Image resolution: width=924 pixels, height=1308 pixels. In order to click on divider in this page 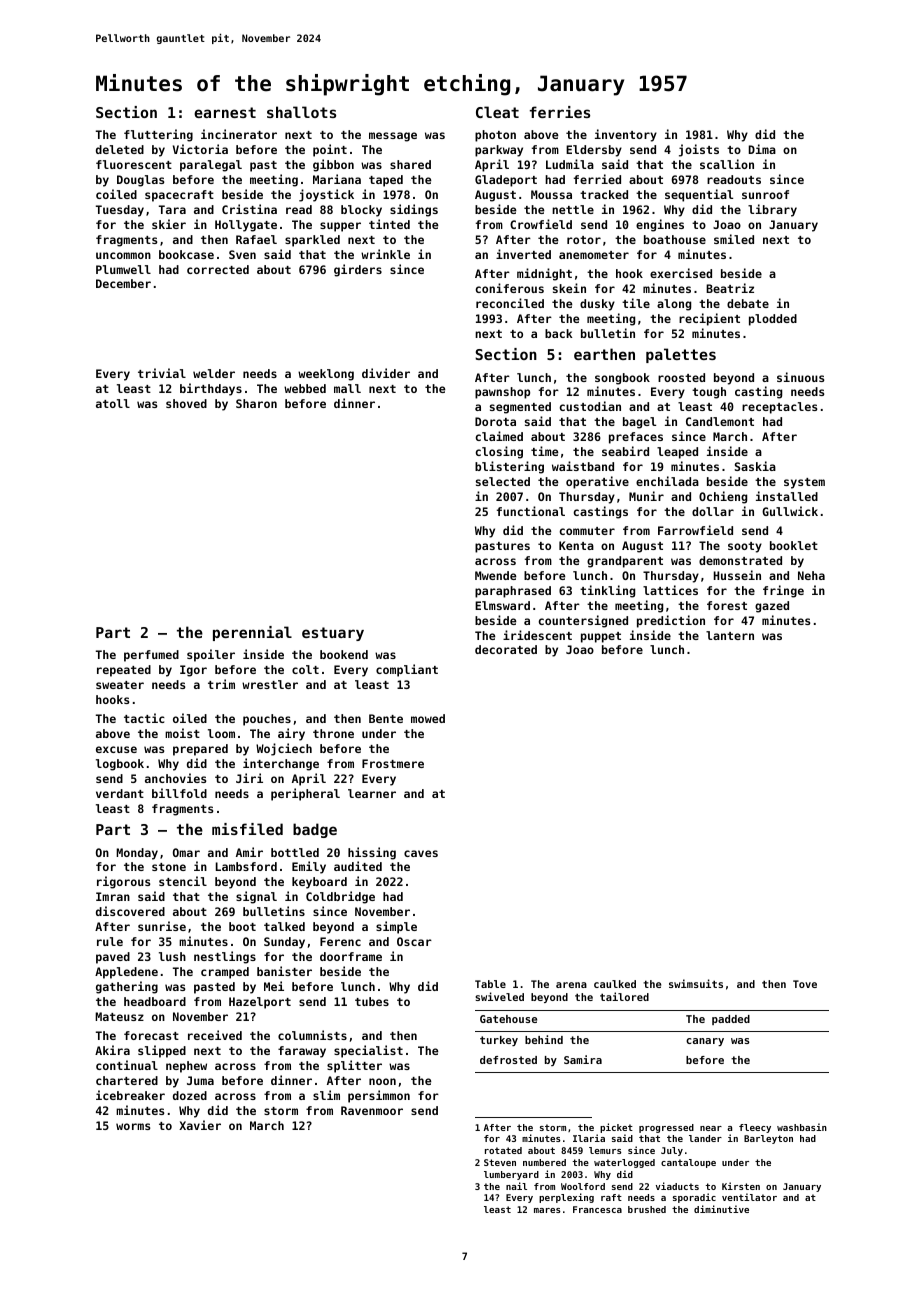, I will do `click(386, 373)`.
